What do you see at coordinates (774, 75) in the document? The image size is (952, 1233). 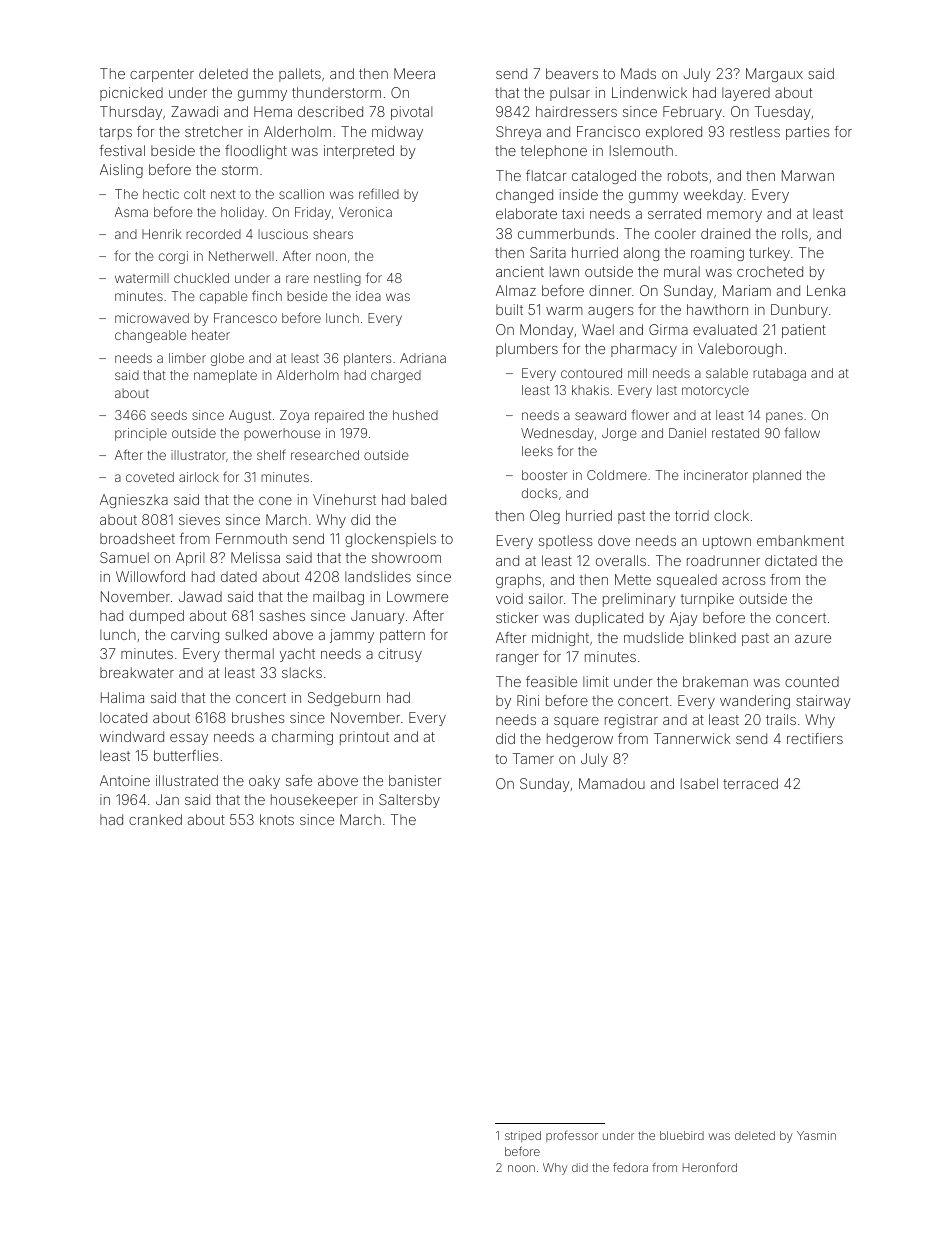 I see `Margaux` at bounding box center [774, 75].
